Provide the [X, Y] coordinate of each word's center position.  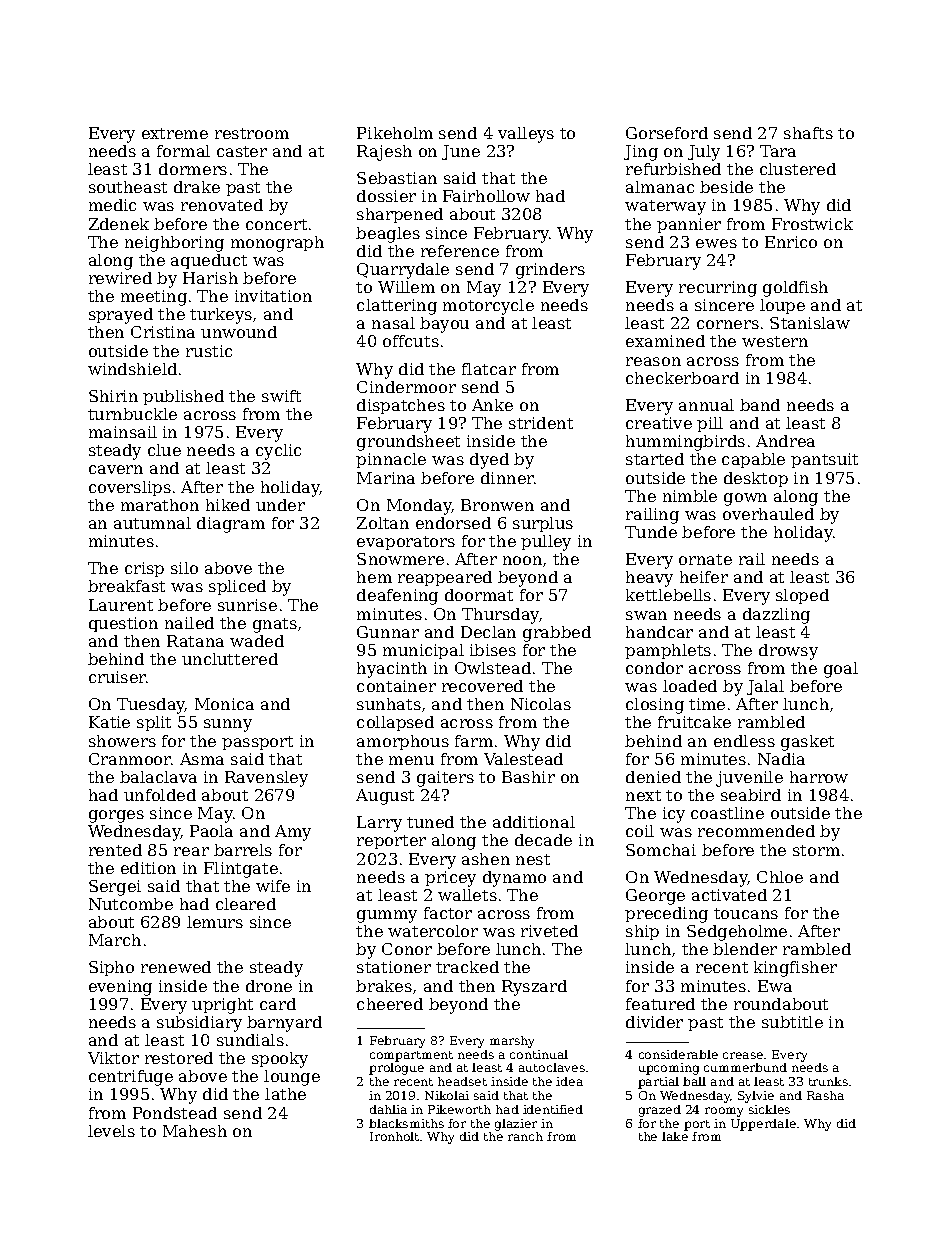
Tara [778, 151]
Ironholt [394, 1136]
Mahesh [195, 1131]
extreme [175, 133]
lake [675, 1136]
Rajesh [384, 153]
